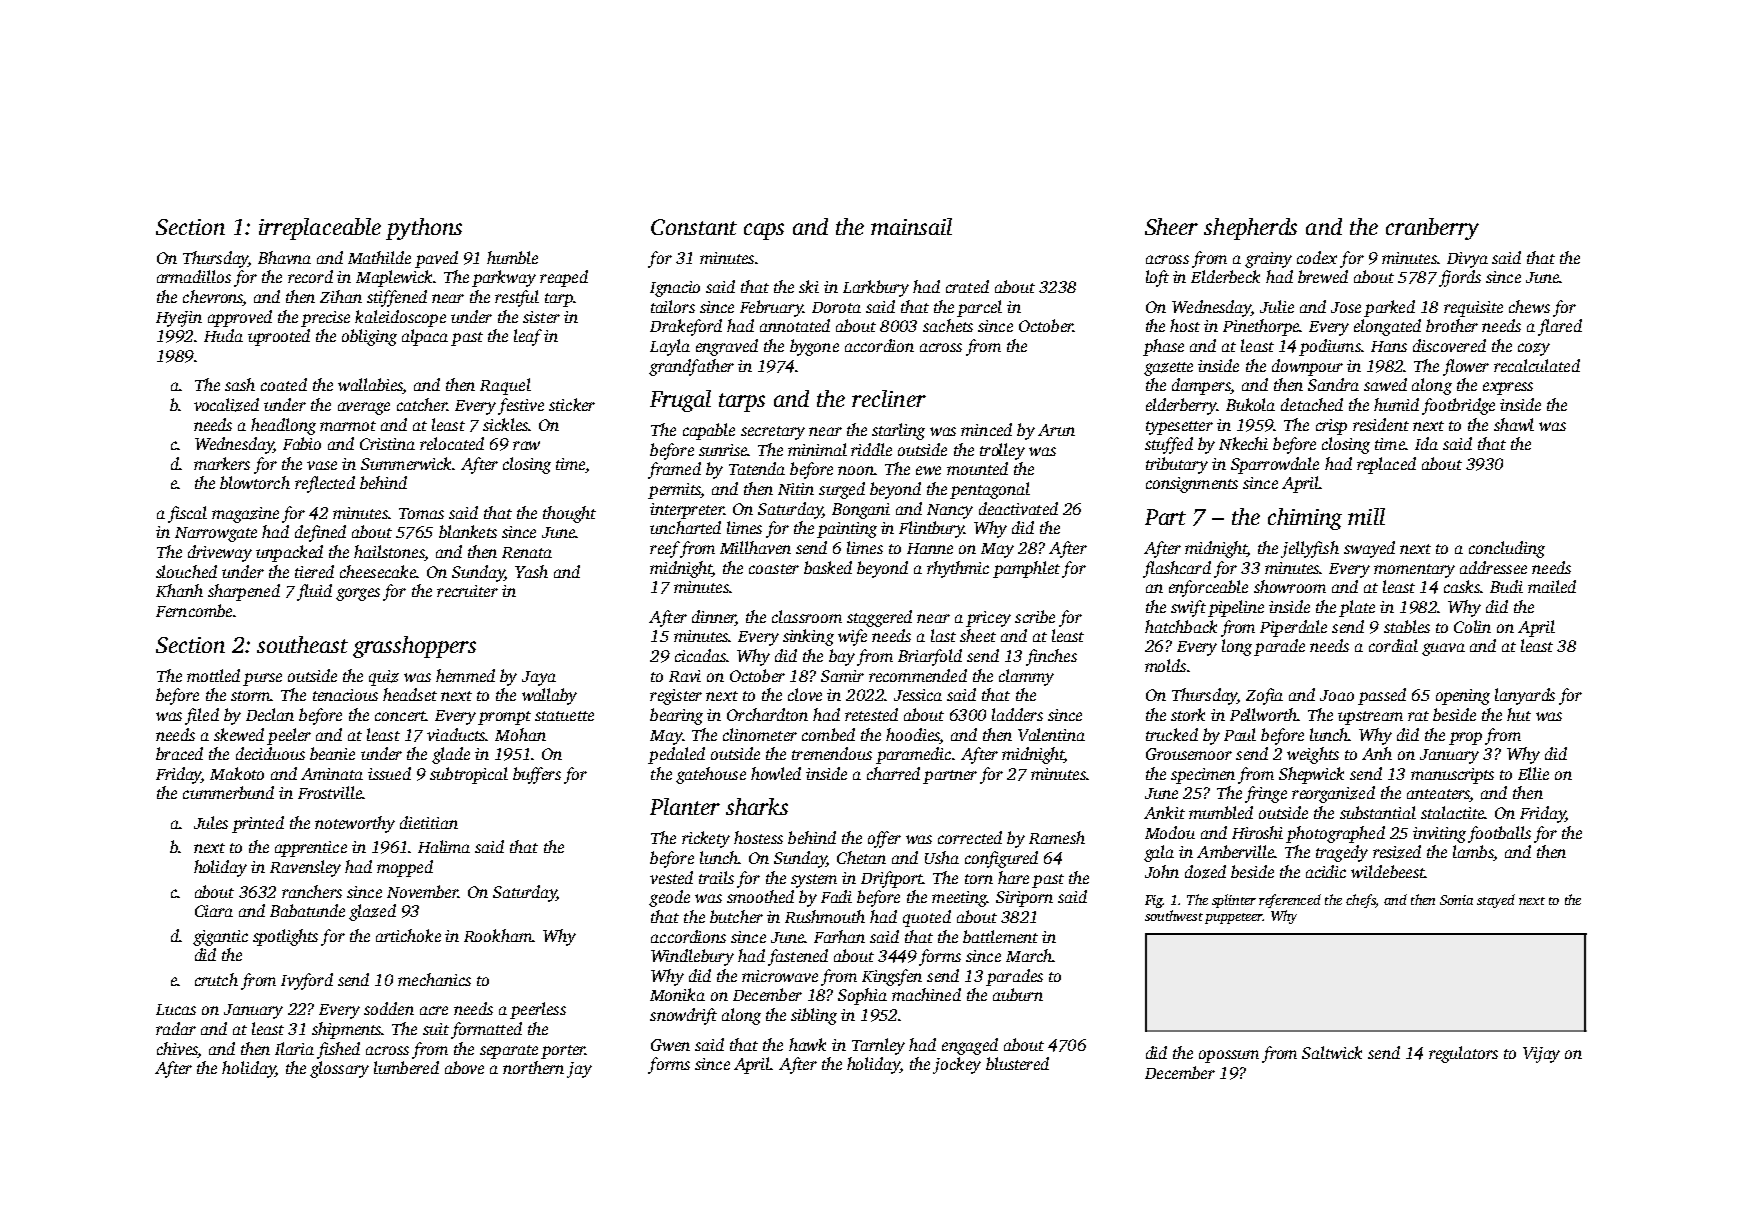 This screenshot has height=1232, width=1742. What do you see at coordinates (1177, 569) in the screenshot?
I see `flashcard` at bounding box center [1177, 569].
